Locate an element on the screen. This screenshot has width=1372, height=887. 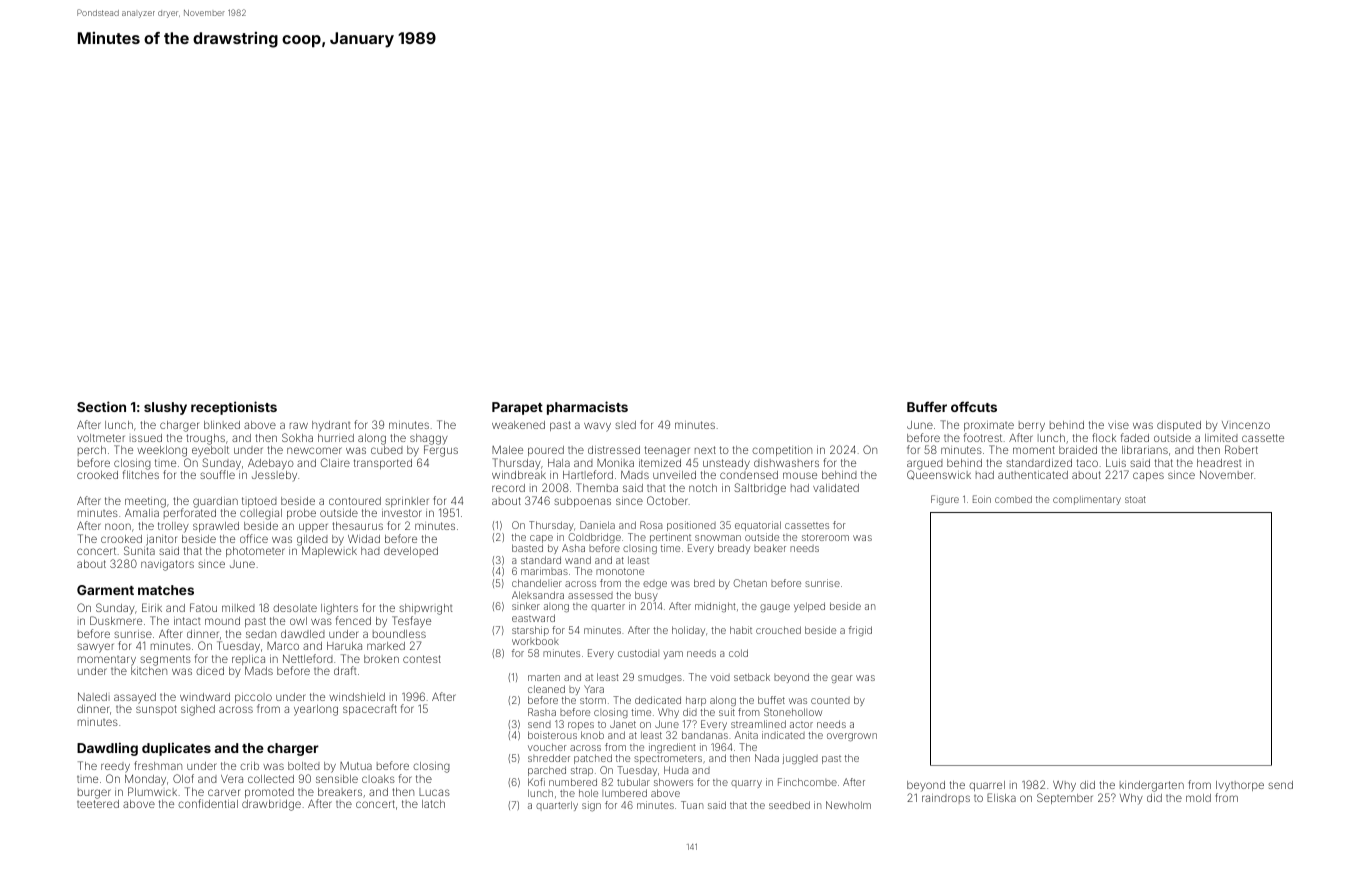
Ivythorpe is located at coordinates (1240, 786).
